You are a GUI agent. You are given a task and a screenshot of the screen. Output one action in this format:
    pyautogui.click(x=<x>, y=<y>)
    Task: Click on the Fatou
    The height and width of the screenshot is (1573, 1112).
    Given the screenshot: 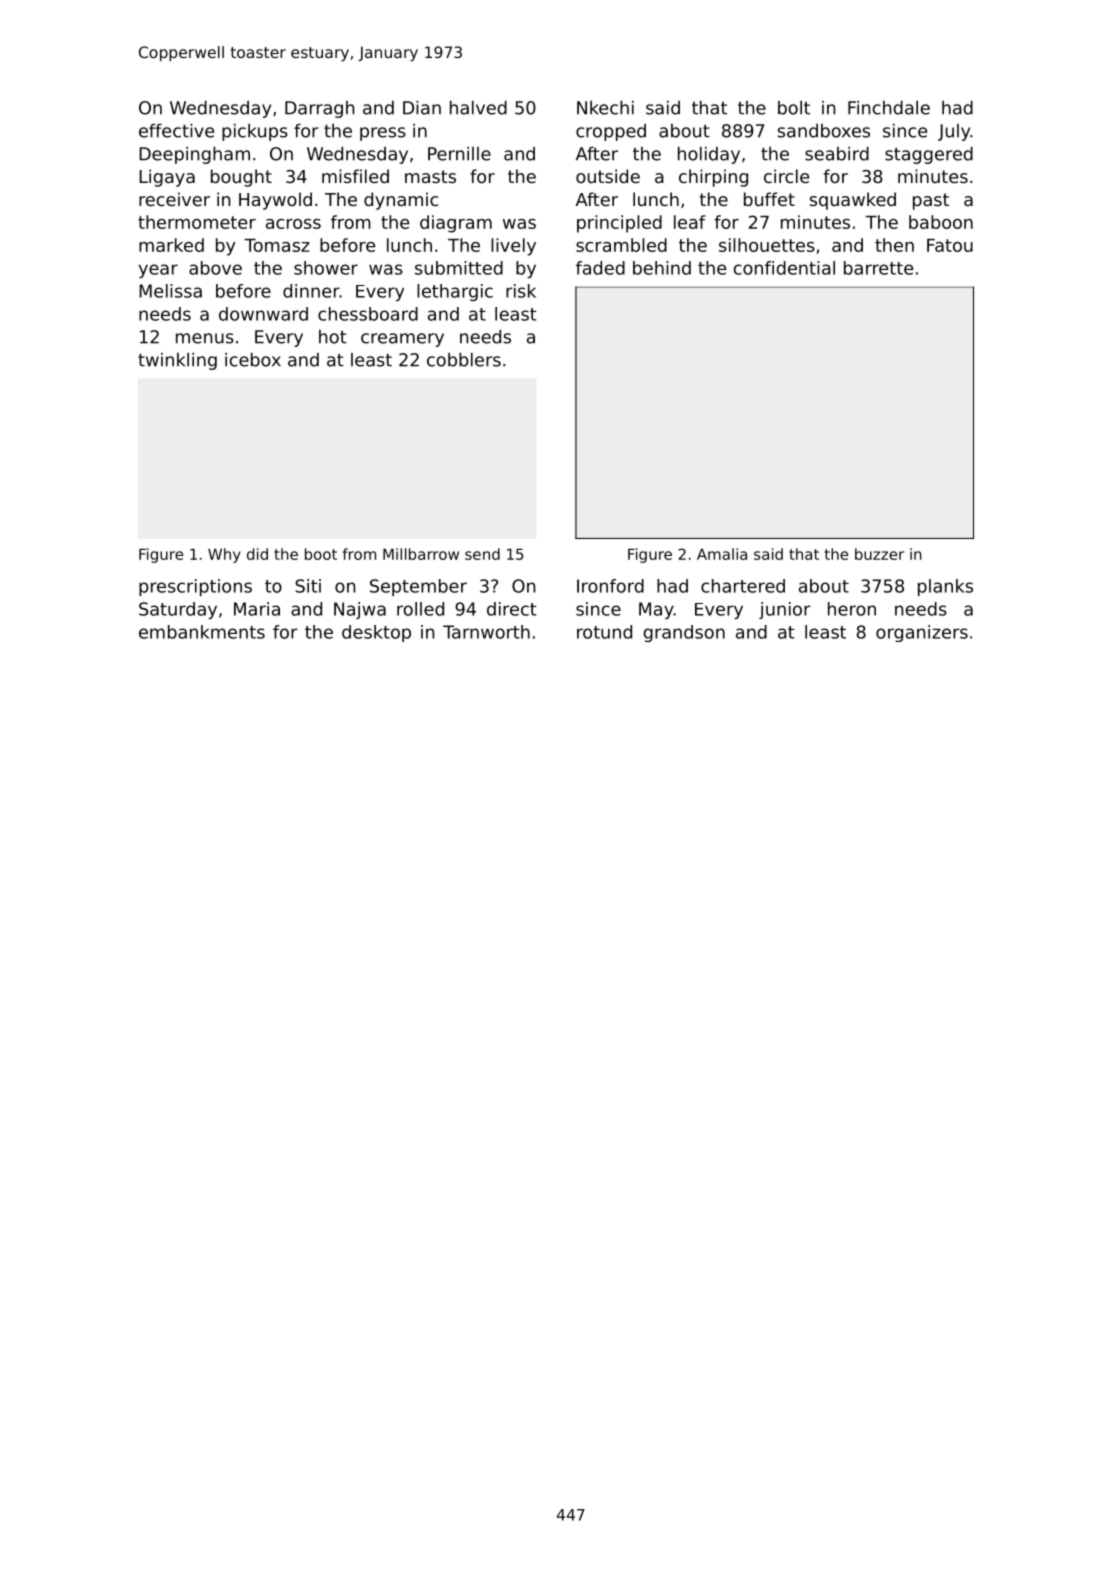 What is the action you would take?
    pyautogui.click(x=950, y=245)
